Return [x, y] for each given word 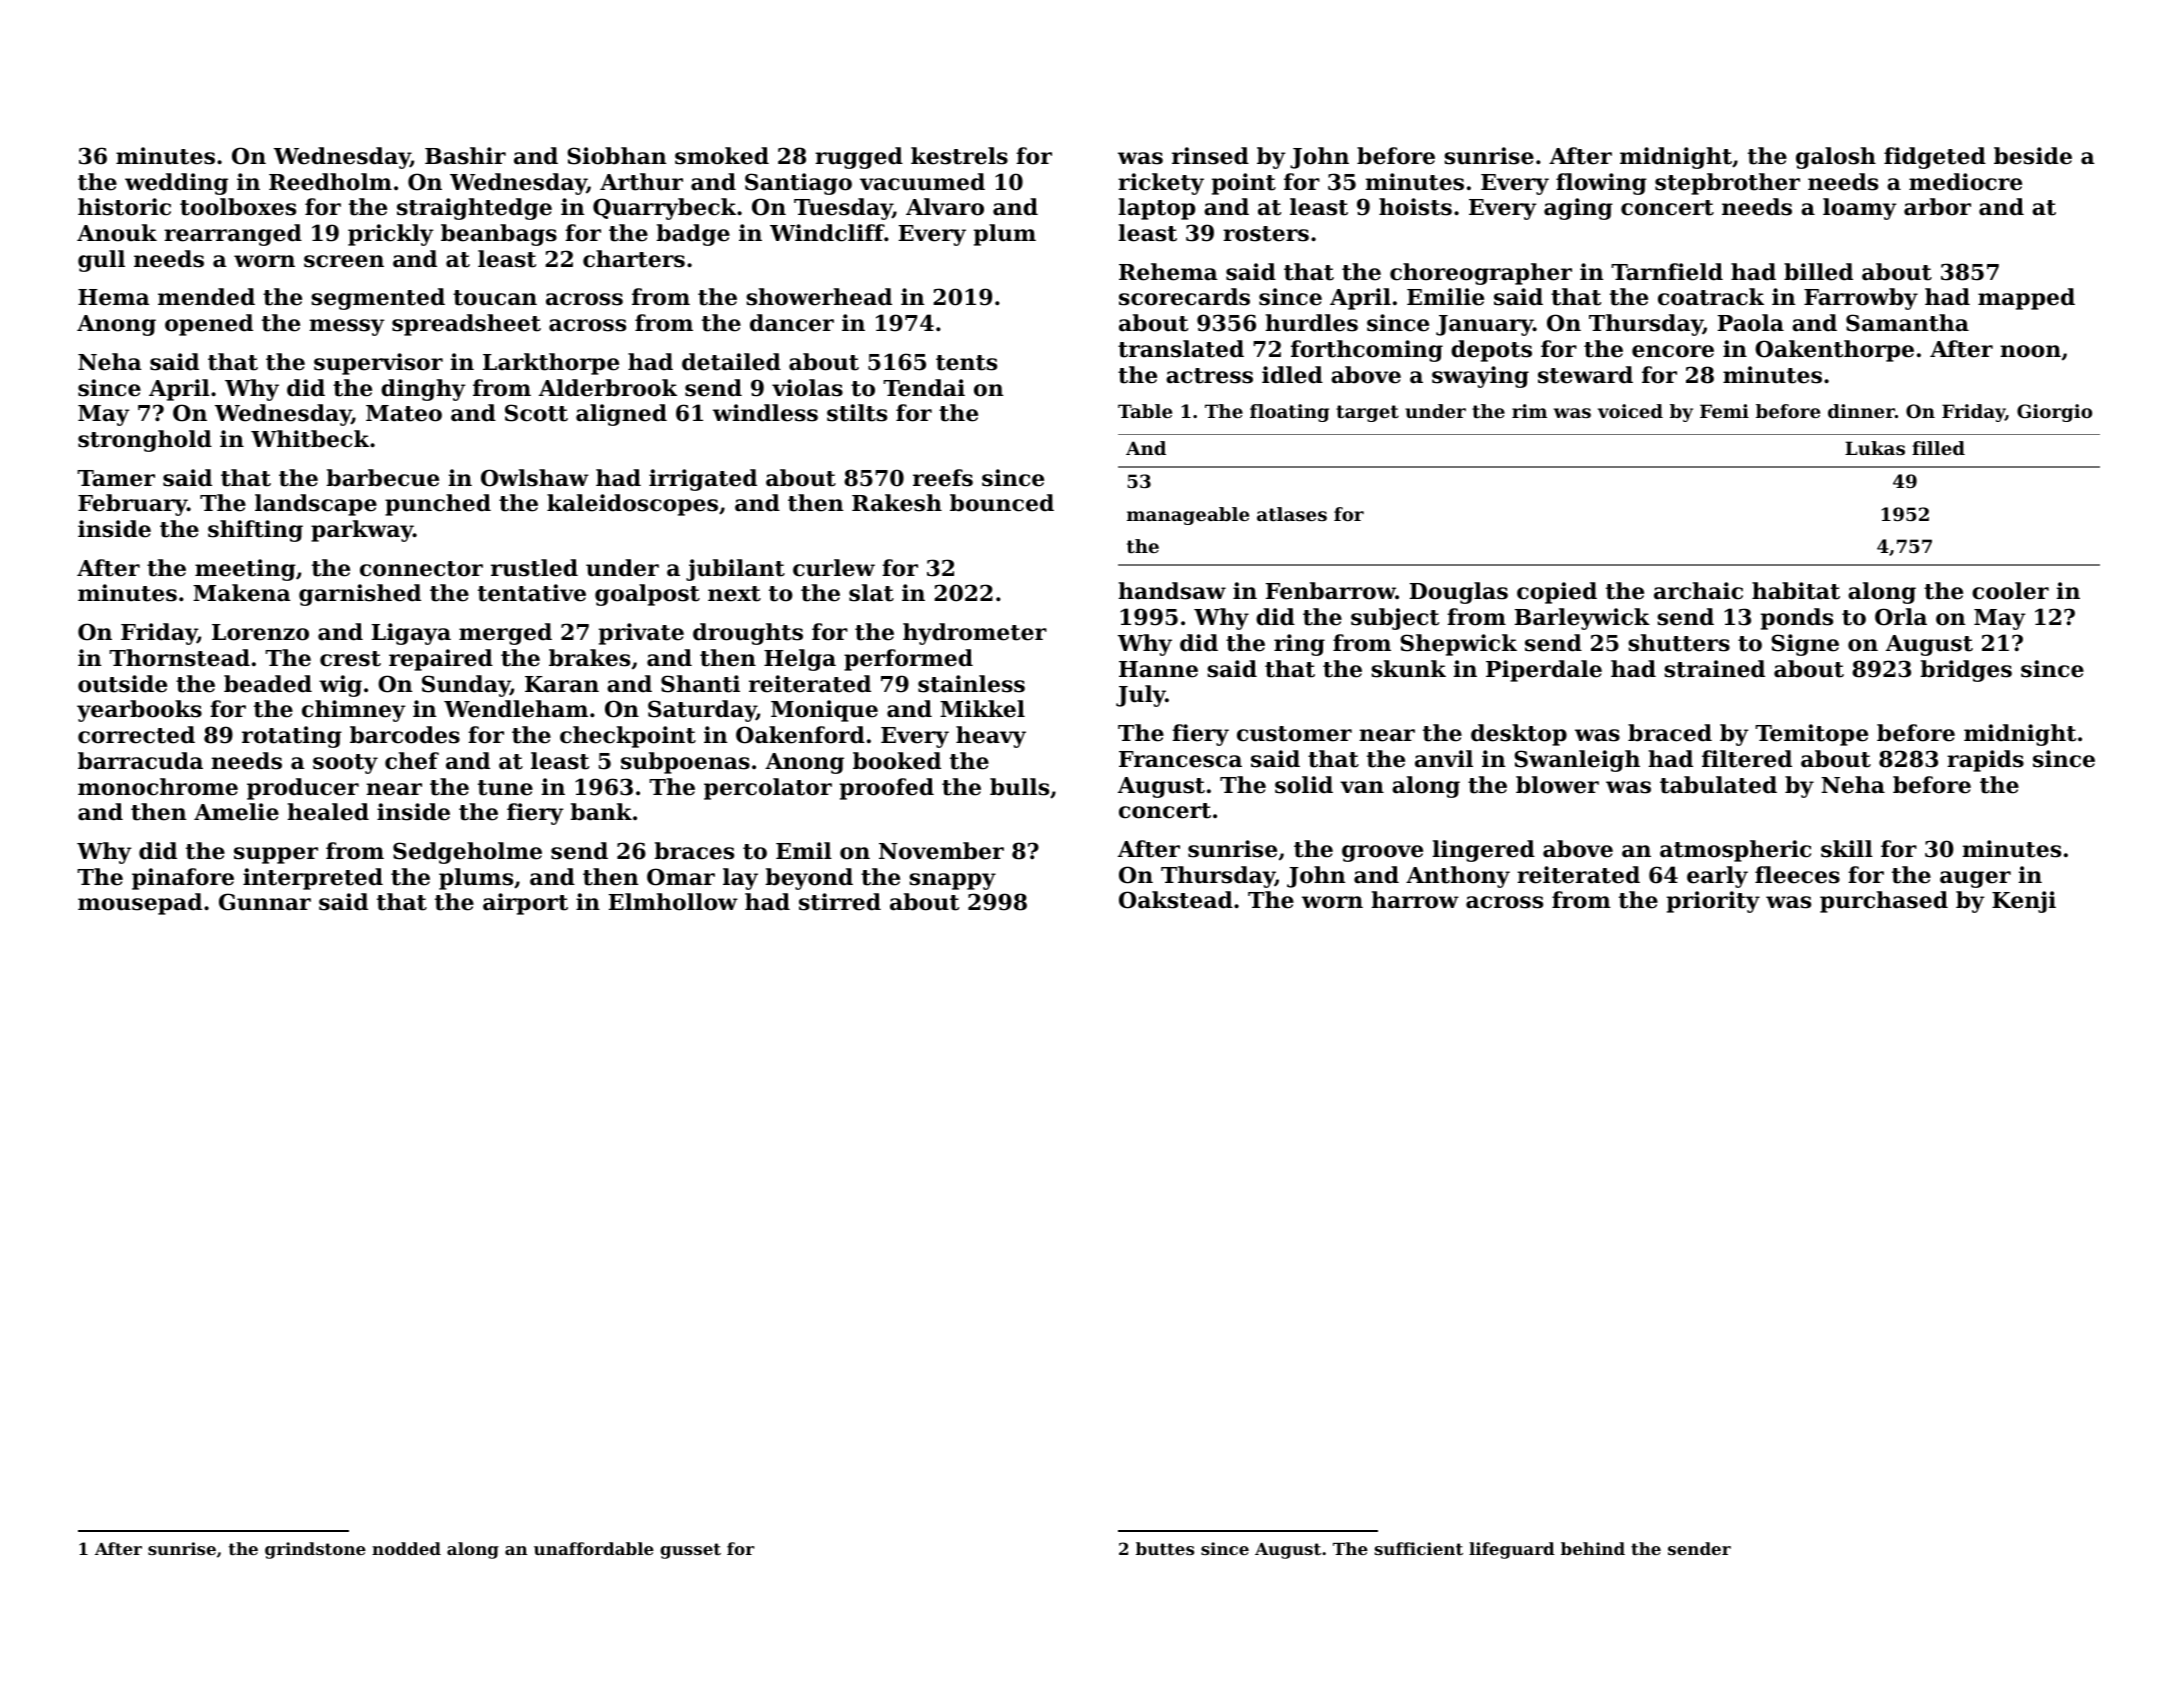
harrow [1415, 900]
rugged [859, 158]
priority [1713, 902]
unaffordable [594, 1548]
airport [525, 904]
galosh [1836, 158]
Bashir [465, 156]
